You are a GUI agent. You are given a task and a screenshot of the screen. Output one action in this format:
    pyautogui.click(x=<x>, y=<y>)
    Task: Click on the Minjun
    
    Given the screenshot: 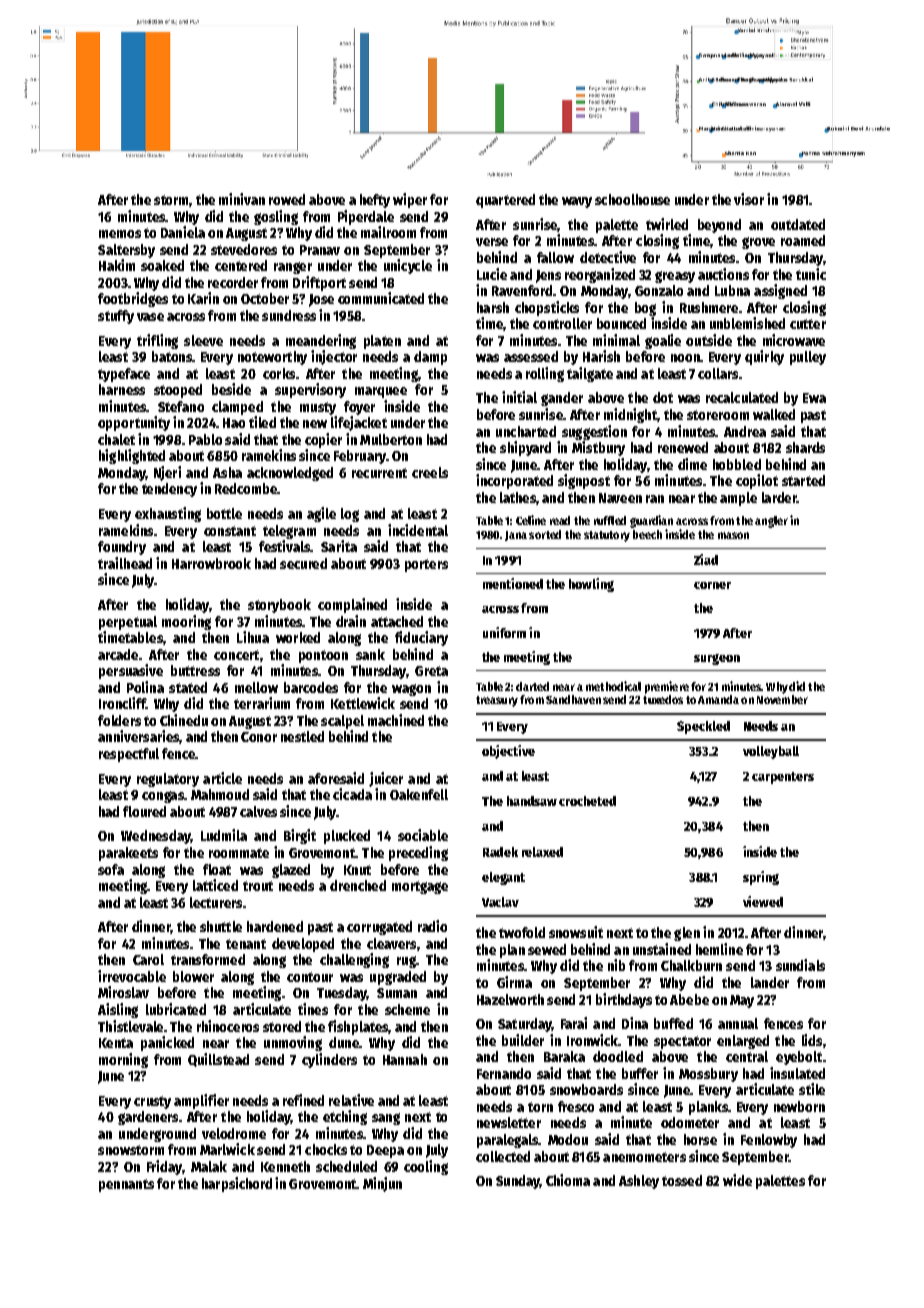 What is the action you would take?
    pyautogui.click(x=382, y=1184)
